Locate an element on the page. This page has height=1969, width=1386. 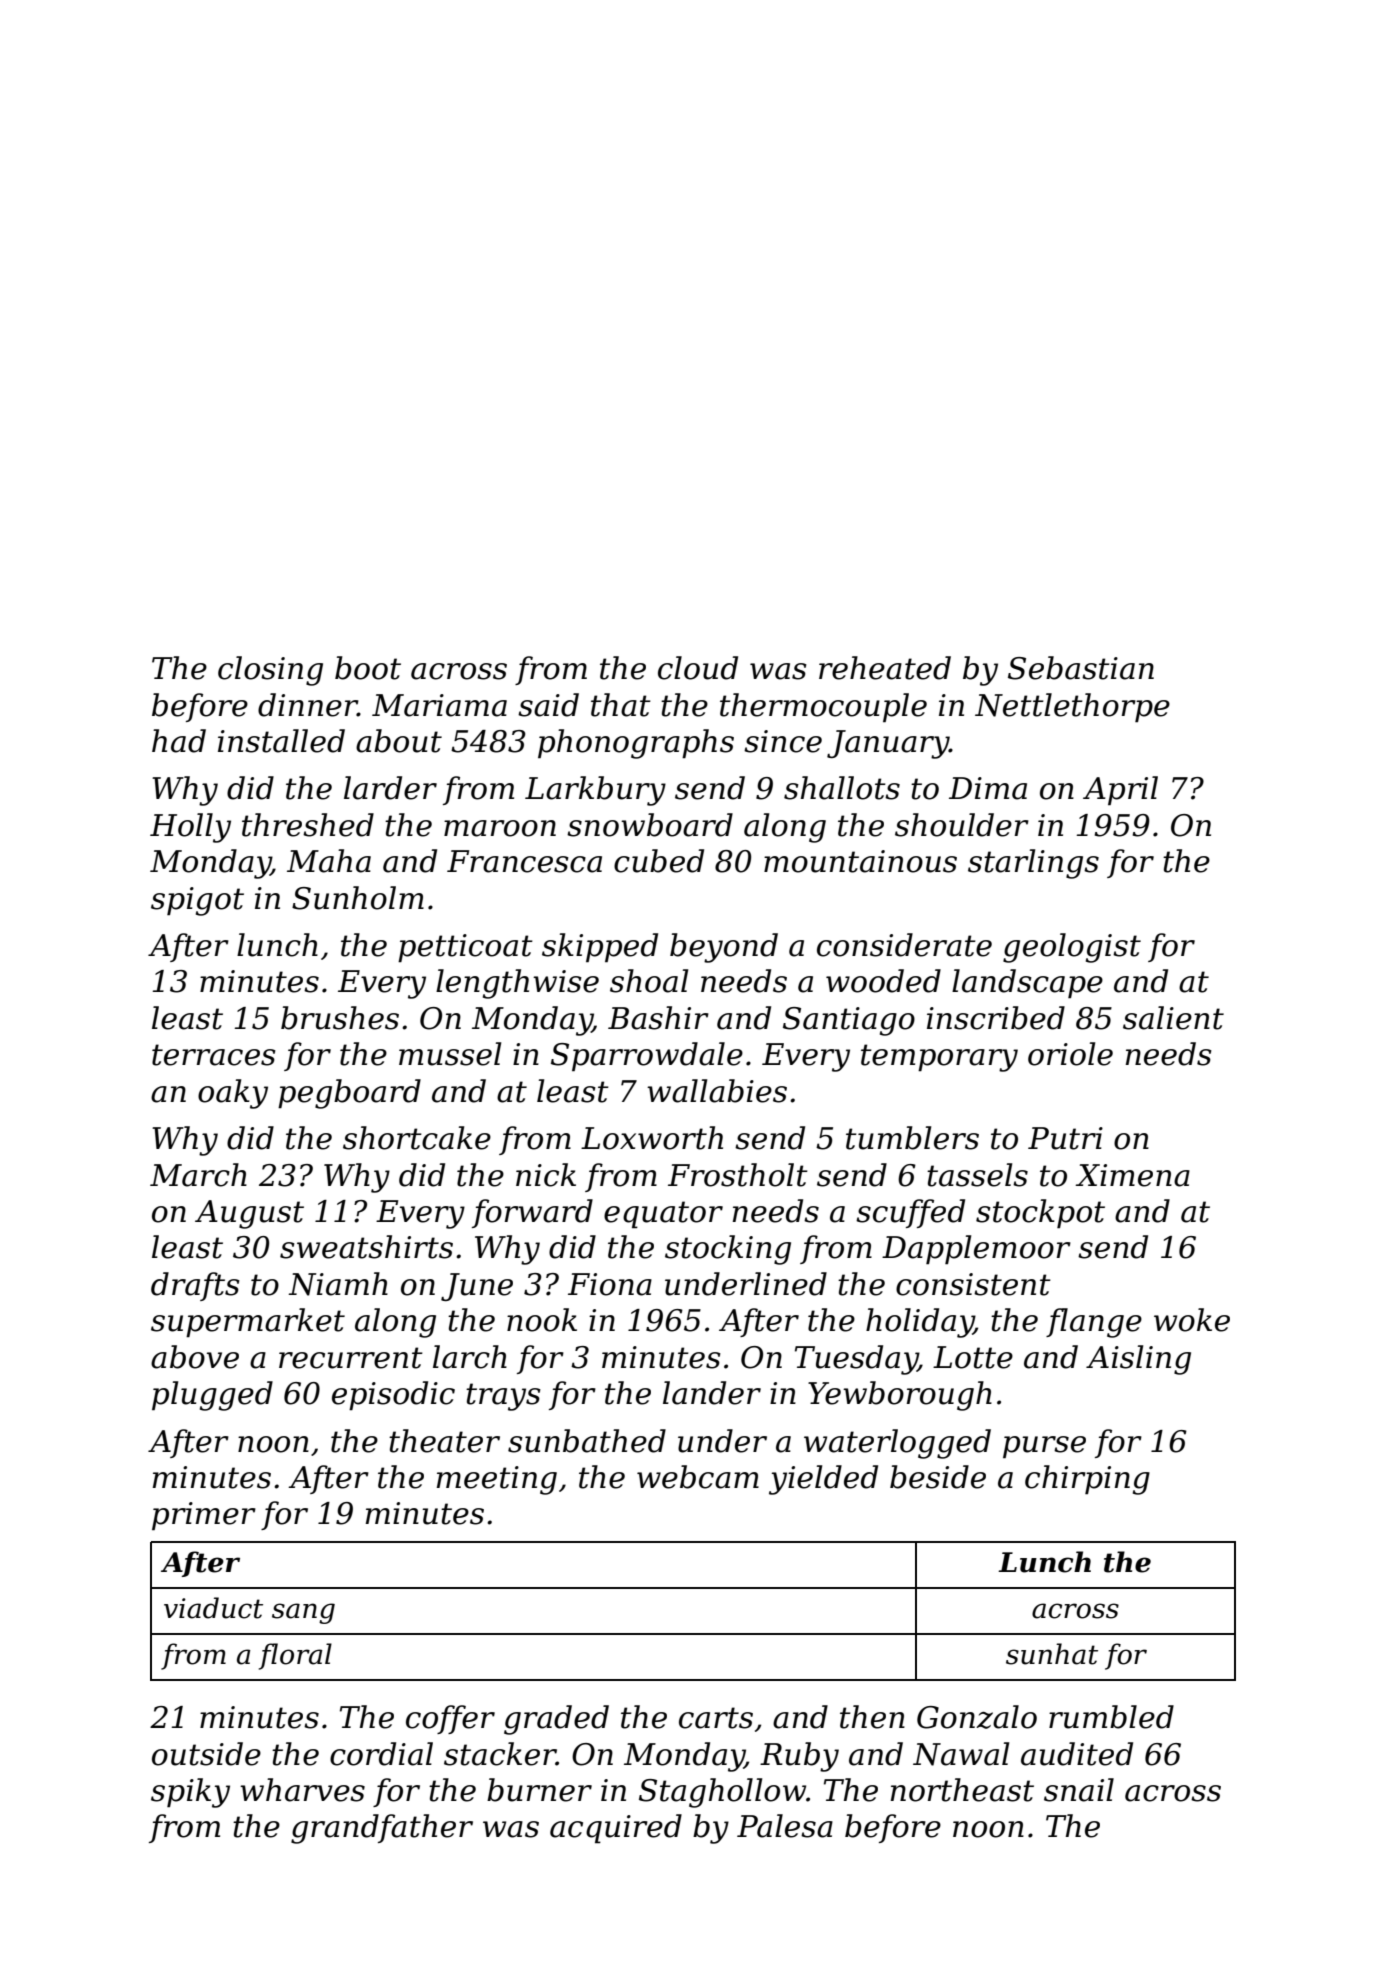
Nettlethorpe is located at coordinates (1072, 708).
